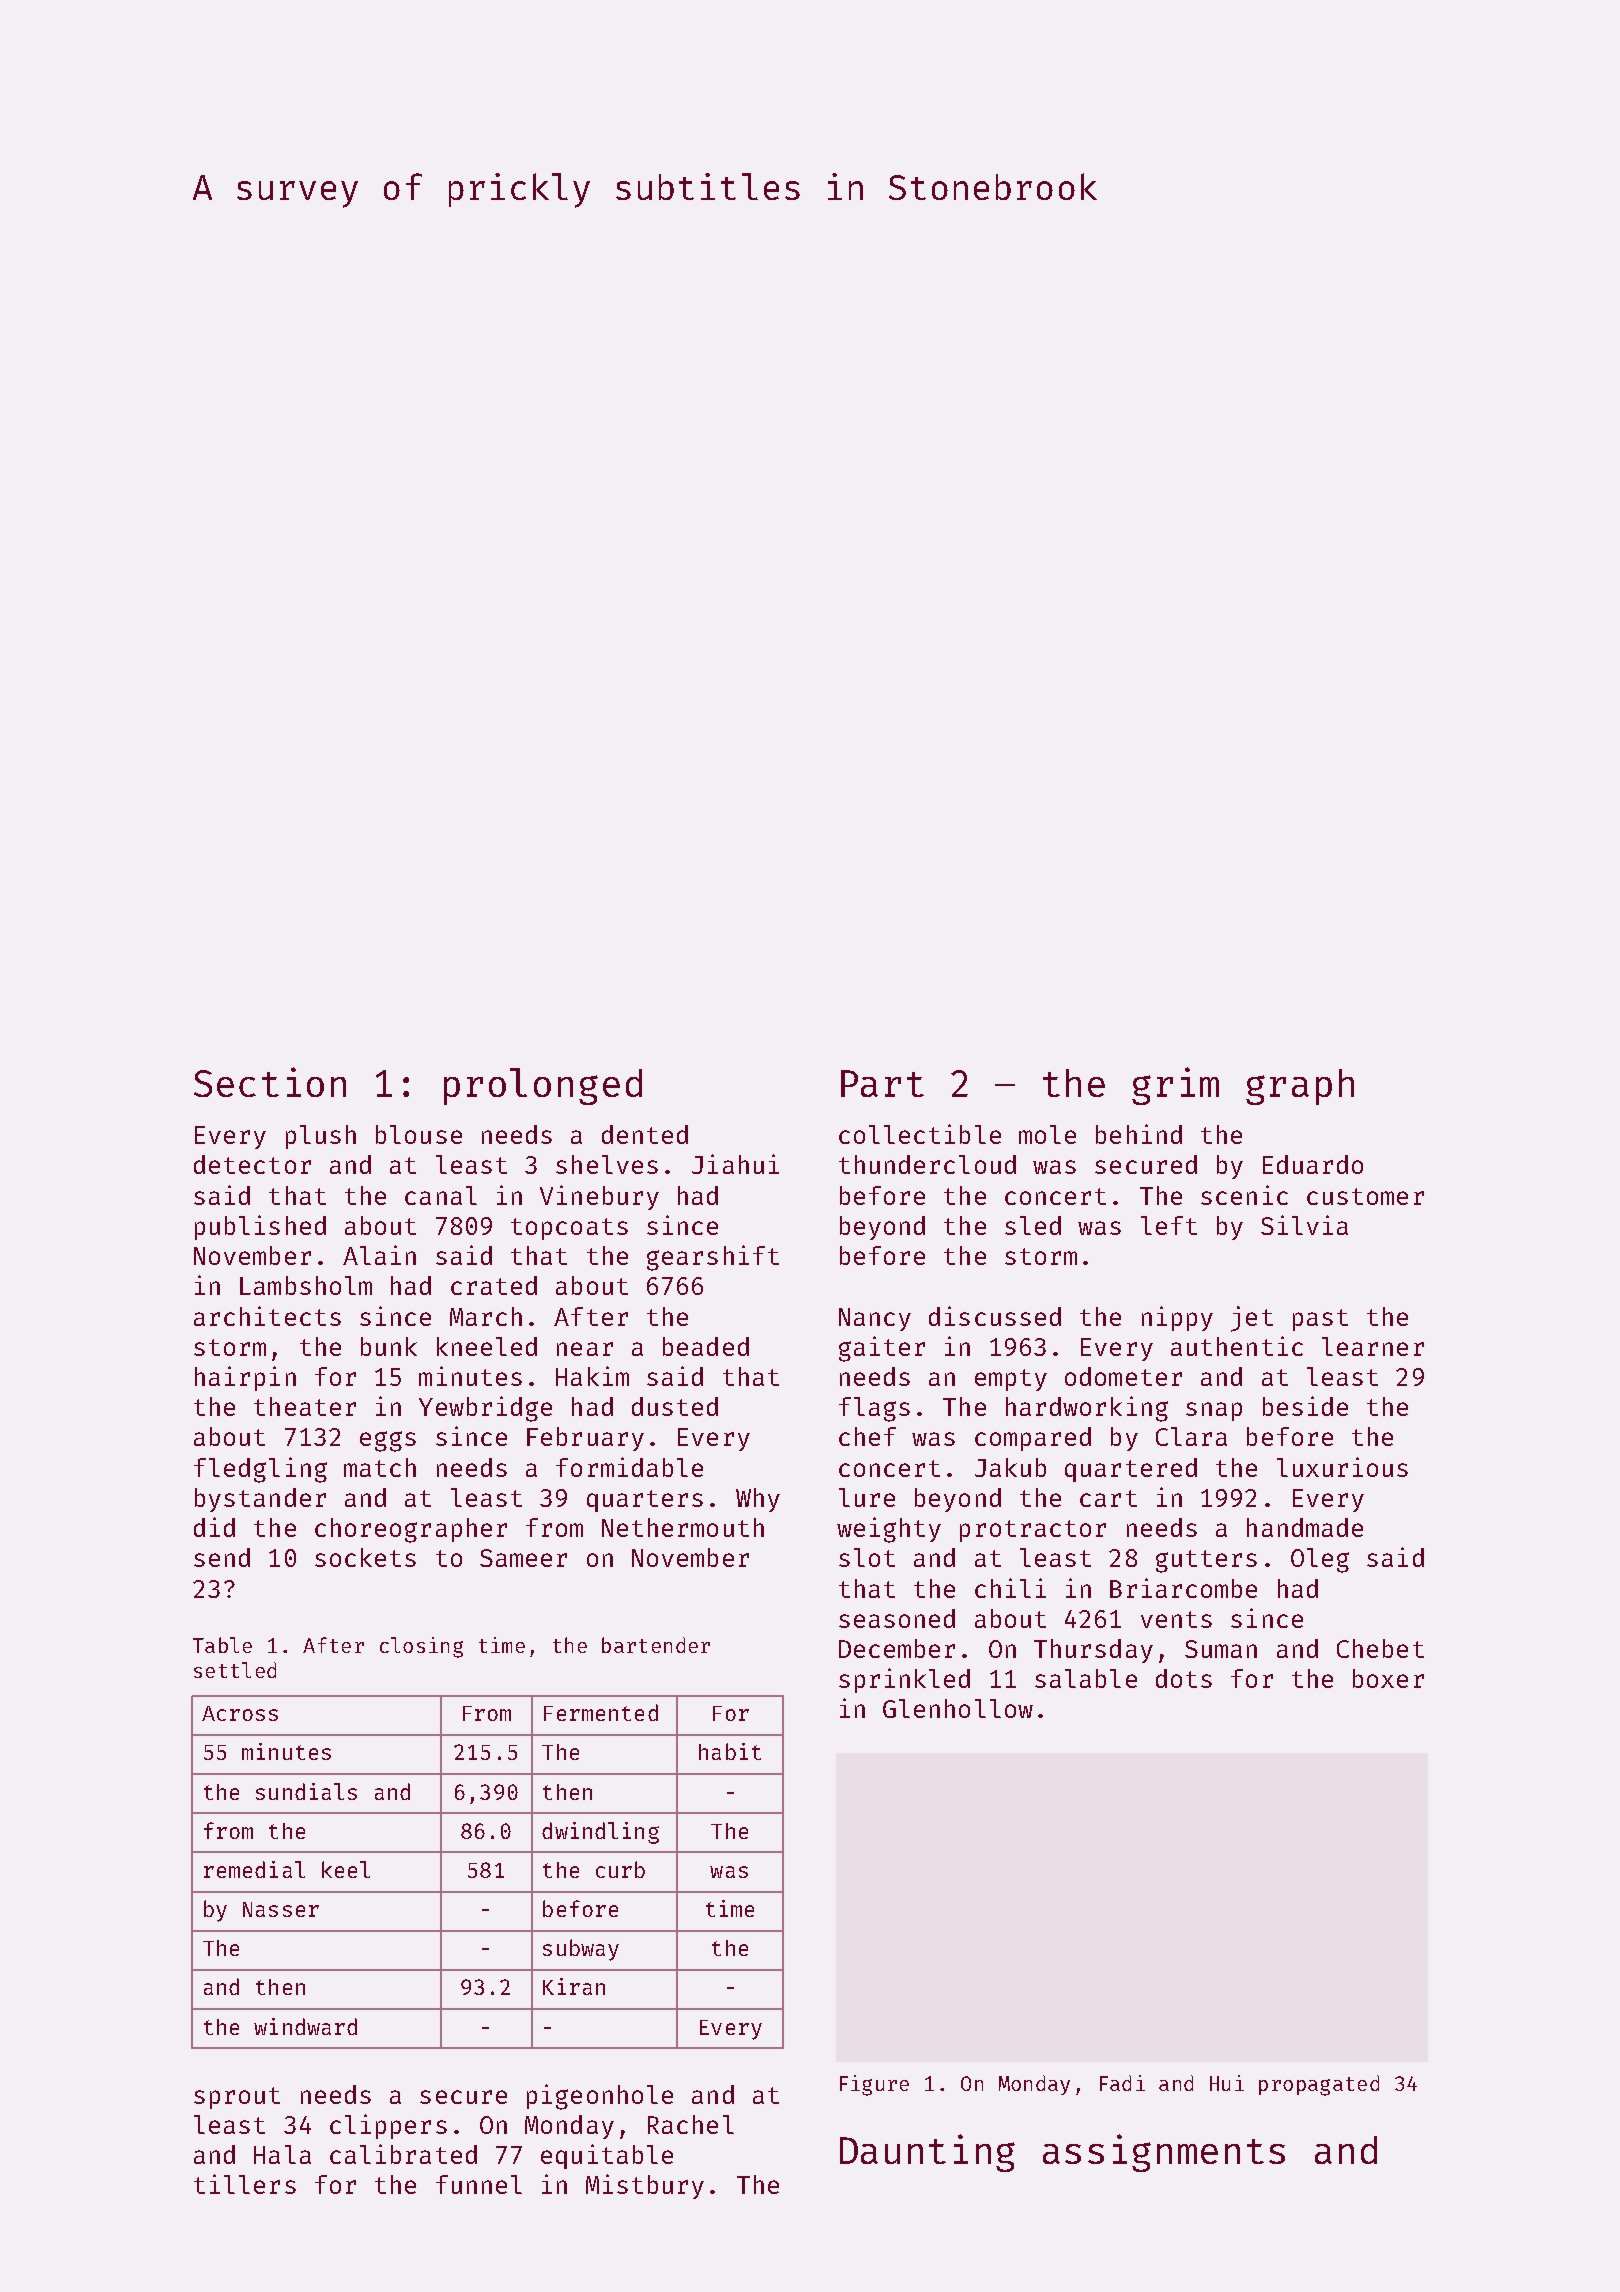 The width and height of the page is (1620, 2292). I want to click on Part, so click(882, 1083).
